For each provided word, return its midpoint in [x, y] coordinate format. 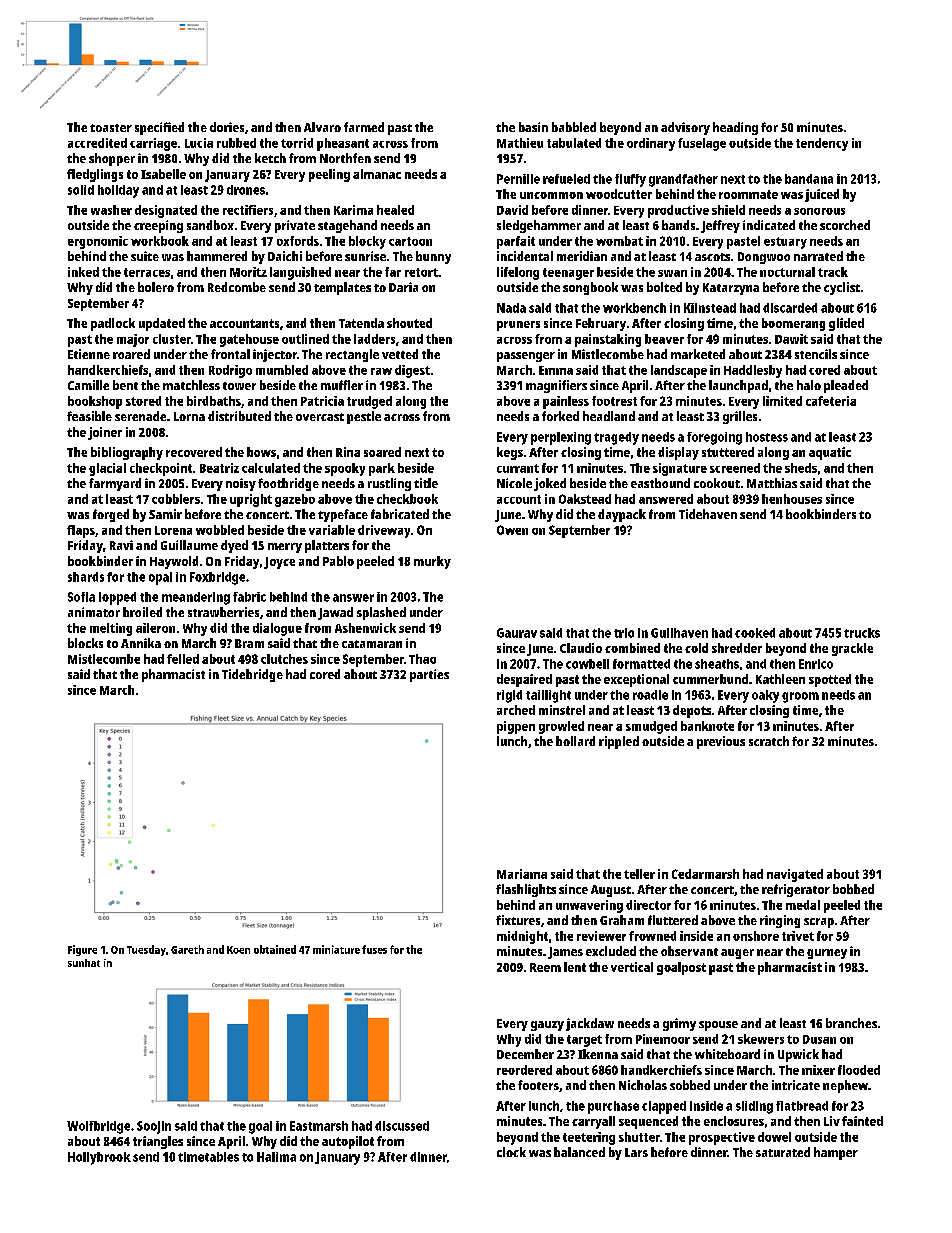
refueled [566, 179]
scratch [769, 741]
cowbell [587, 664]
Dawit [791, 339]
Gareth [187, 949]
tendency [822, 144]
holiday [118, 191]
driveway [384, 531]
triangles [158, 1142]
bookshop [95, 402]
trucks [862, 633]
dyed [234, 546]
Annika [141, 643]
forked [560, 416]
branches [851, 1023]
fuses [374, 949]
